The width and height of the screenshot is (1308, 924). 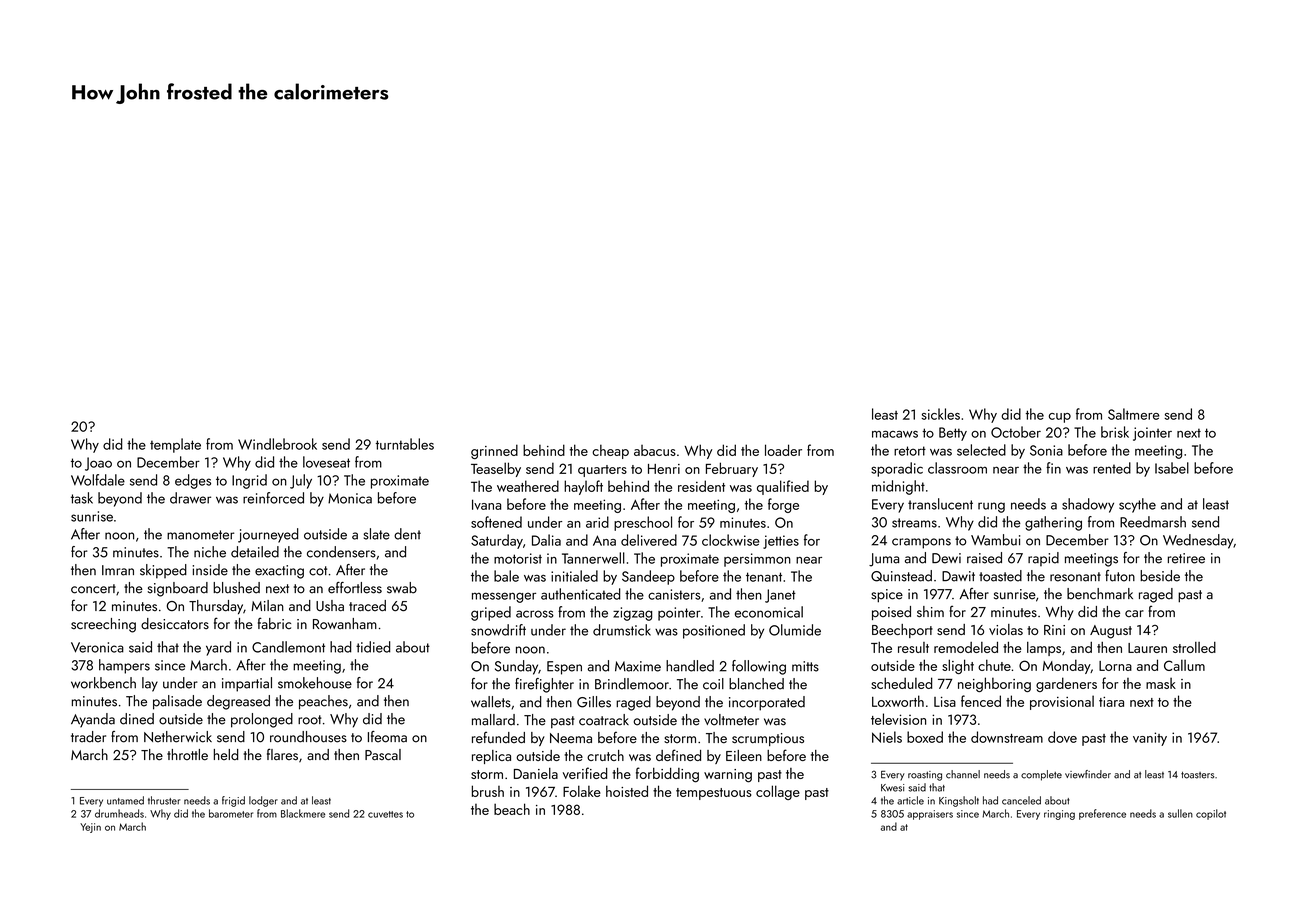 I want to click on slight, so click(x=958, y=666).
